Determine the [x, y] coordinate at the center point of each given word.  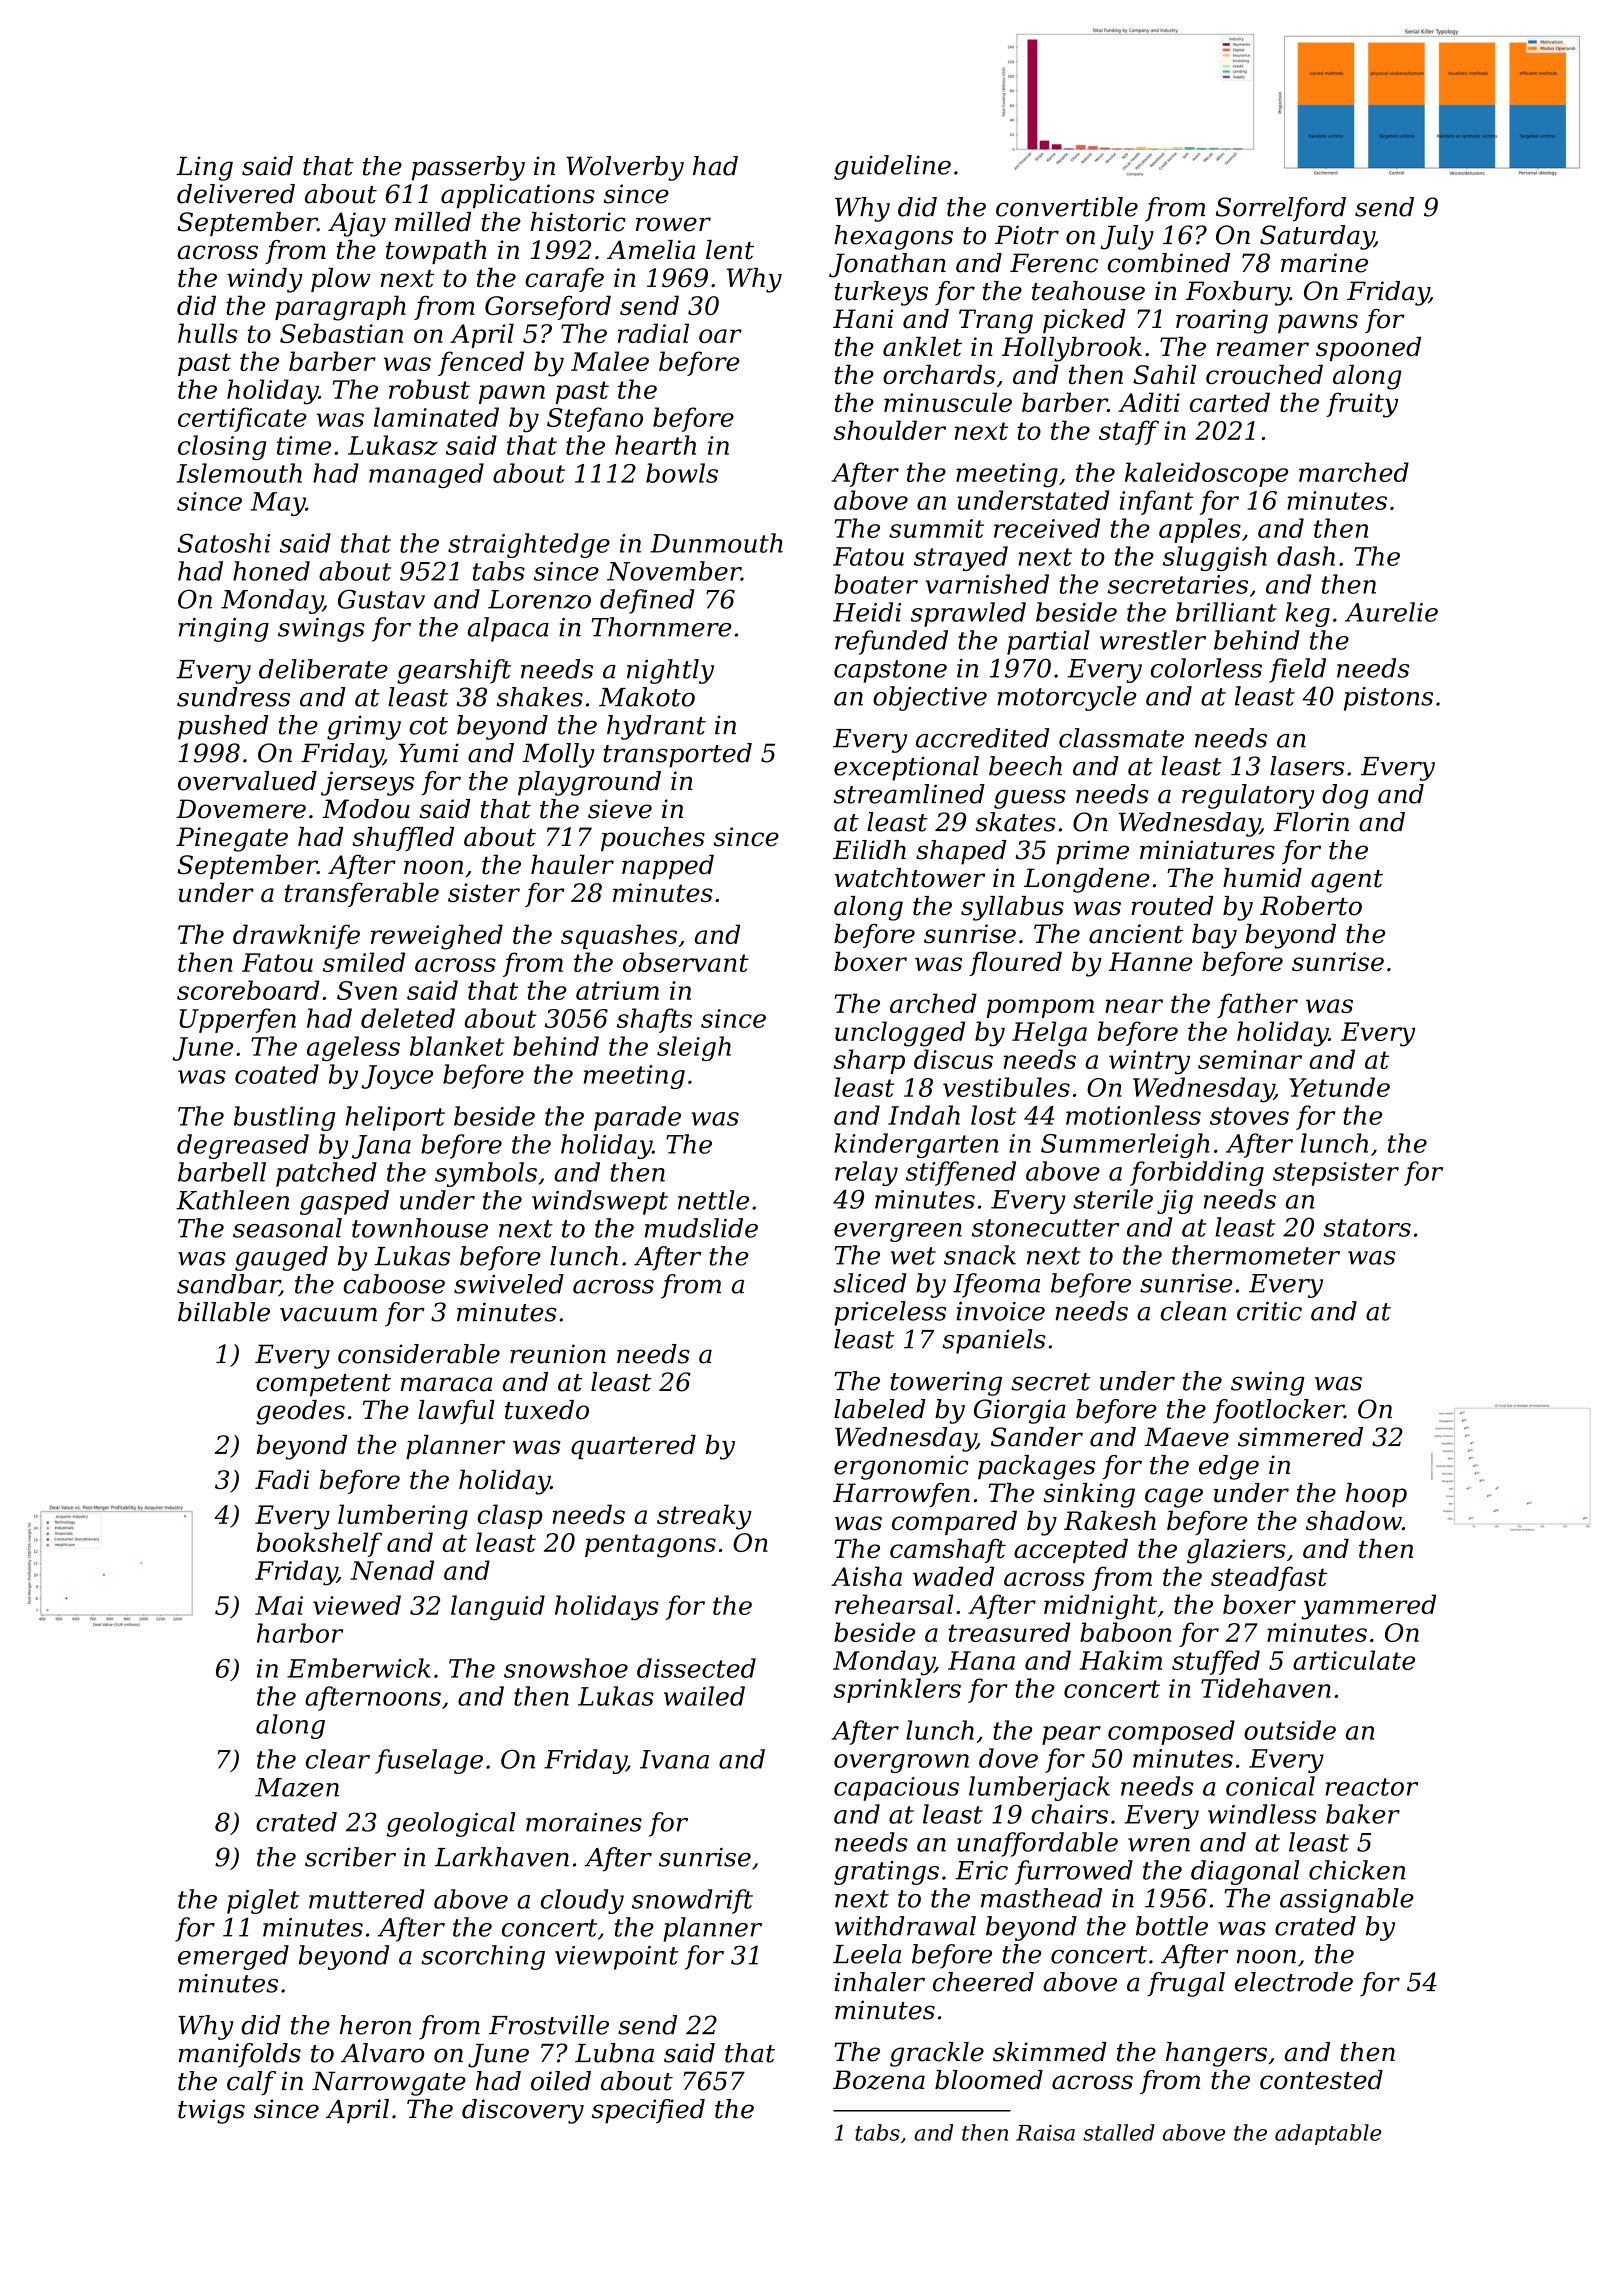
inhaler [880, 1982]
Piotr [1027, 235]
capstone [890, 671]
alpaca [508, 629]
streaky [704, 1517]
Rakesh [1110, 1521]
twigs [211, 2111]
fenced [481, 363]
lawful [456, 1412]
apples [1200, 530]
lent [730, 250]
